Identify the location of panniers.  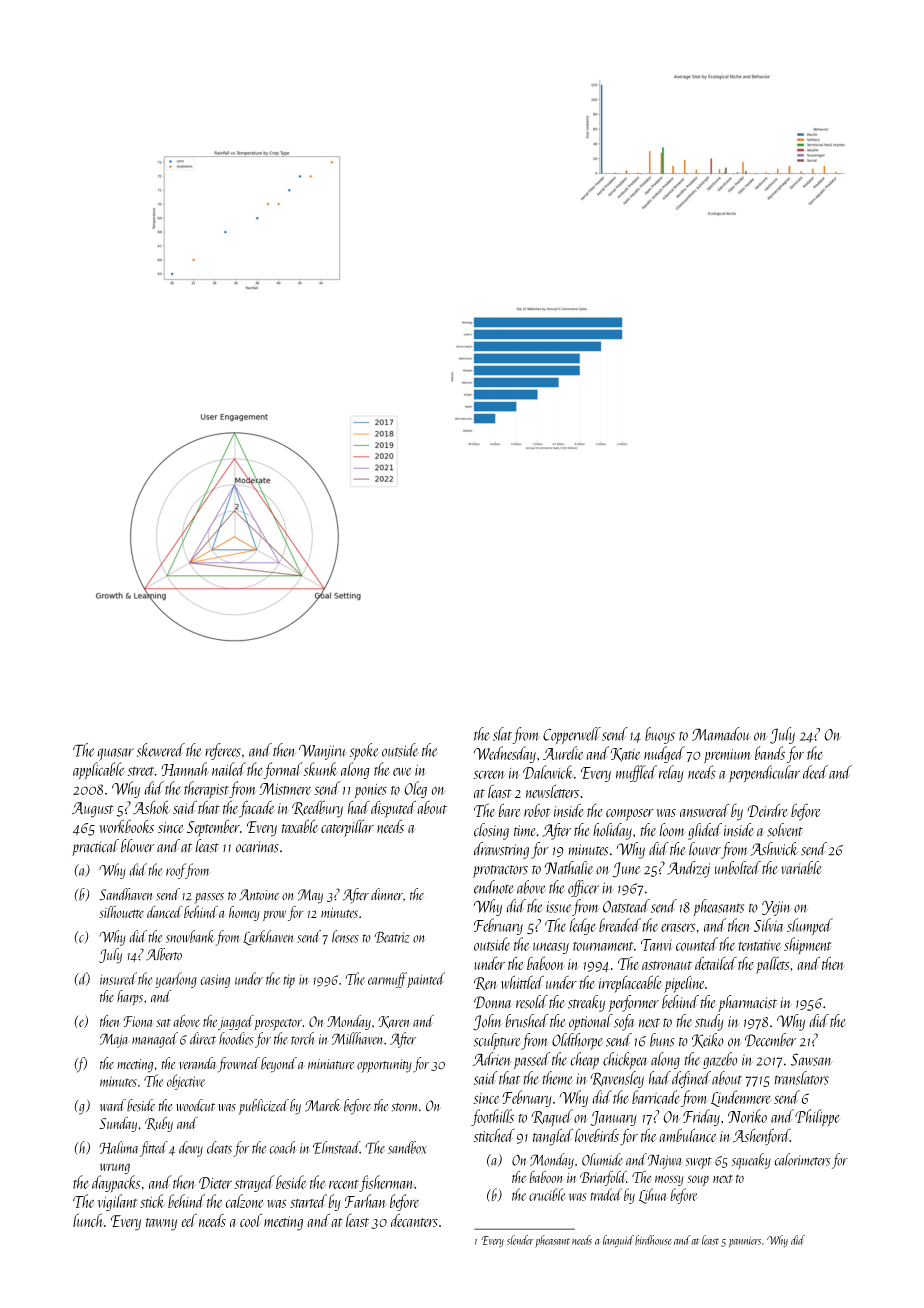
(745, 1242).
